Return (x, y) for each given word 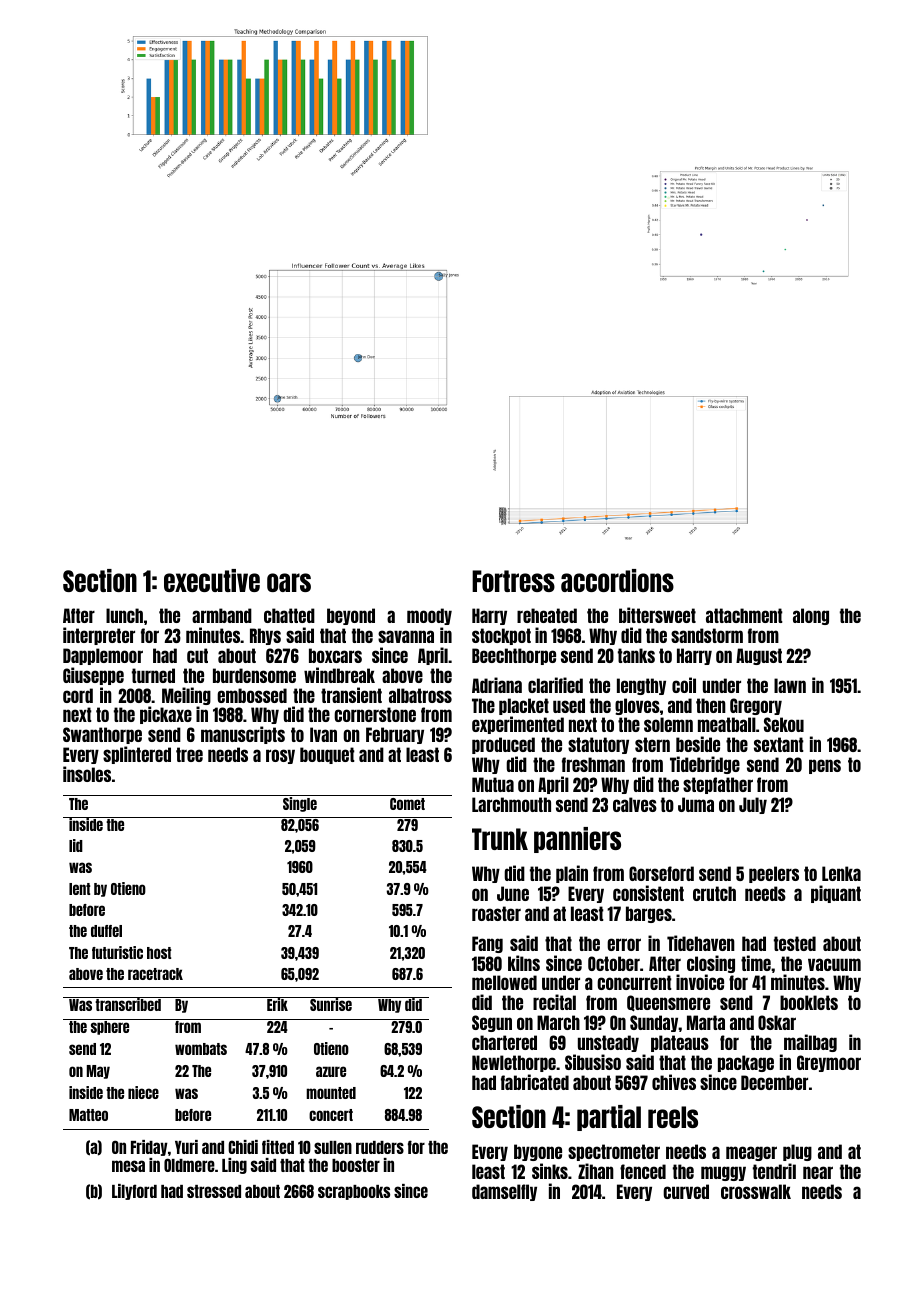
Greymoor (829, 1063)
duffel (106, 931)
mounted (331, 1093)
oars (289, 582)
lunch (124, 615)
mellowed (504, 982)
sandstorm (707, 635)
